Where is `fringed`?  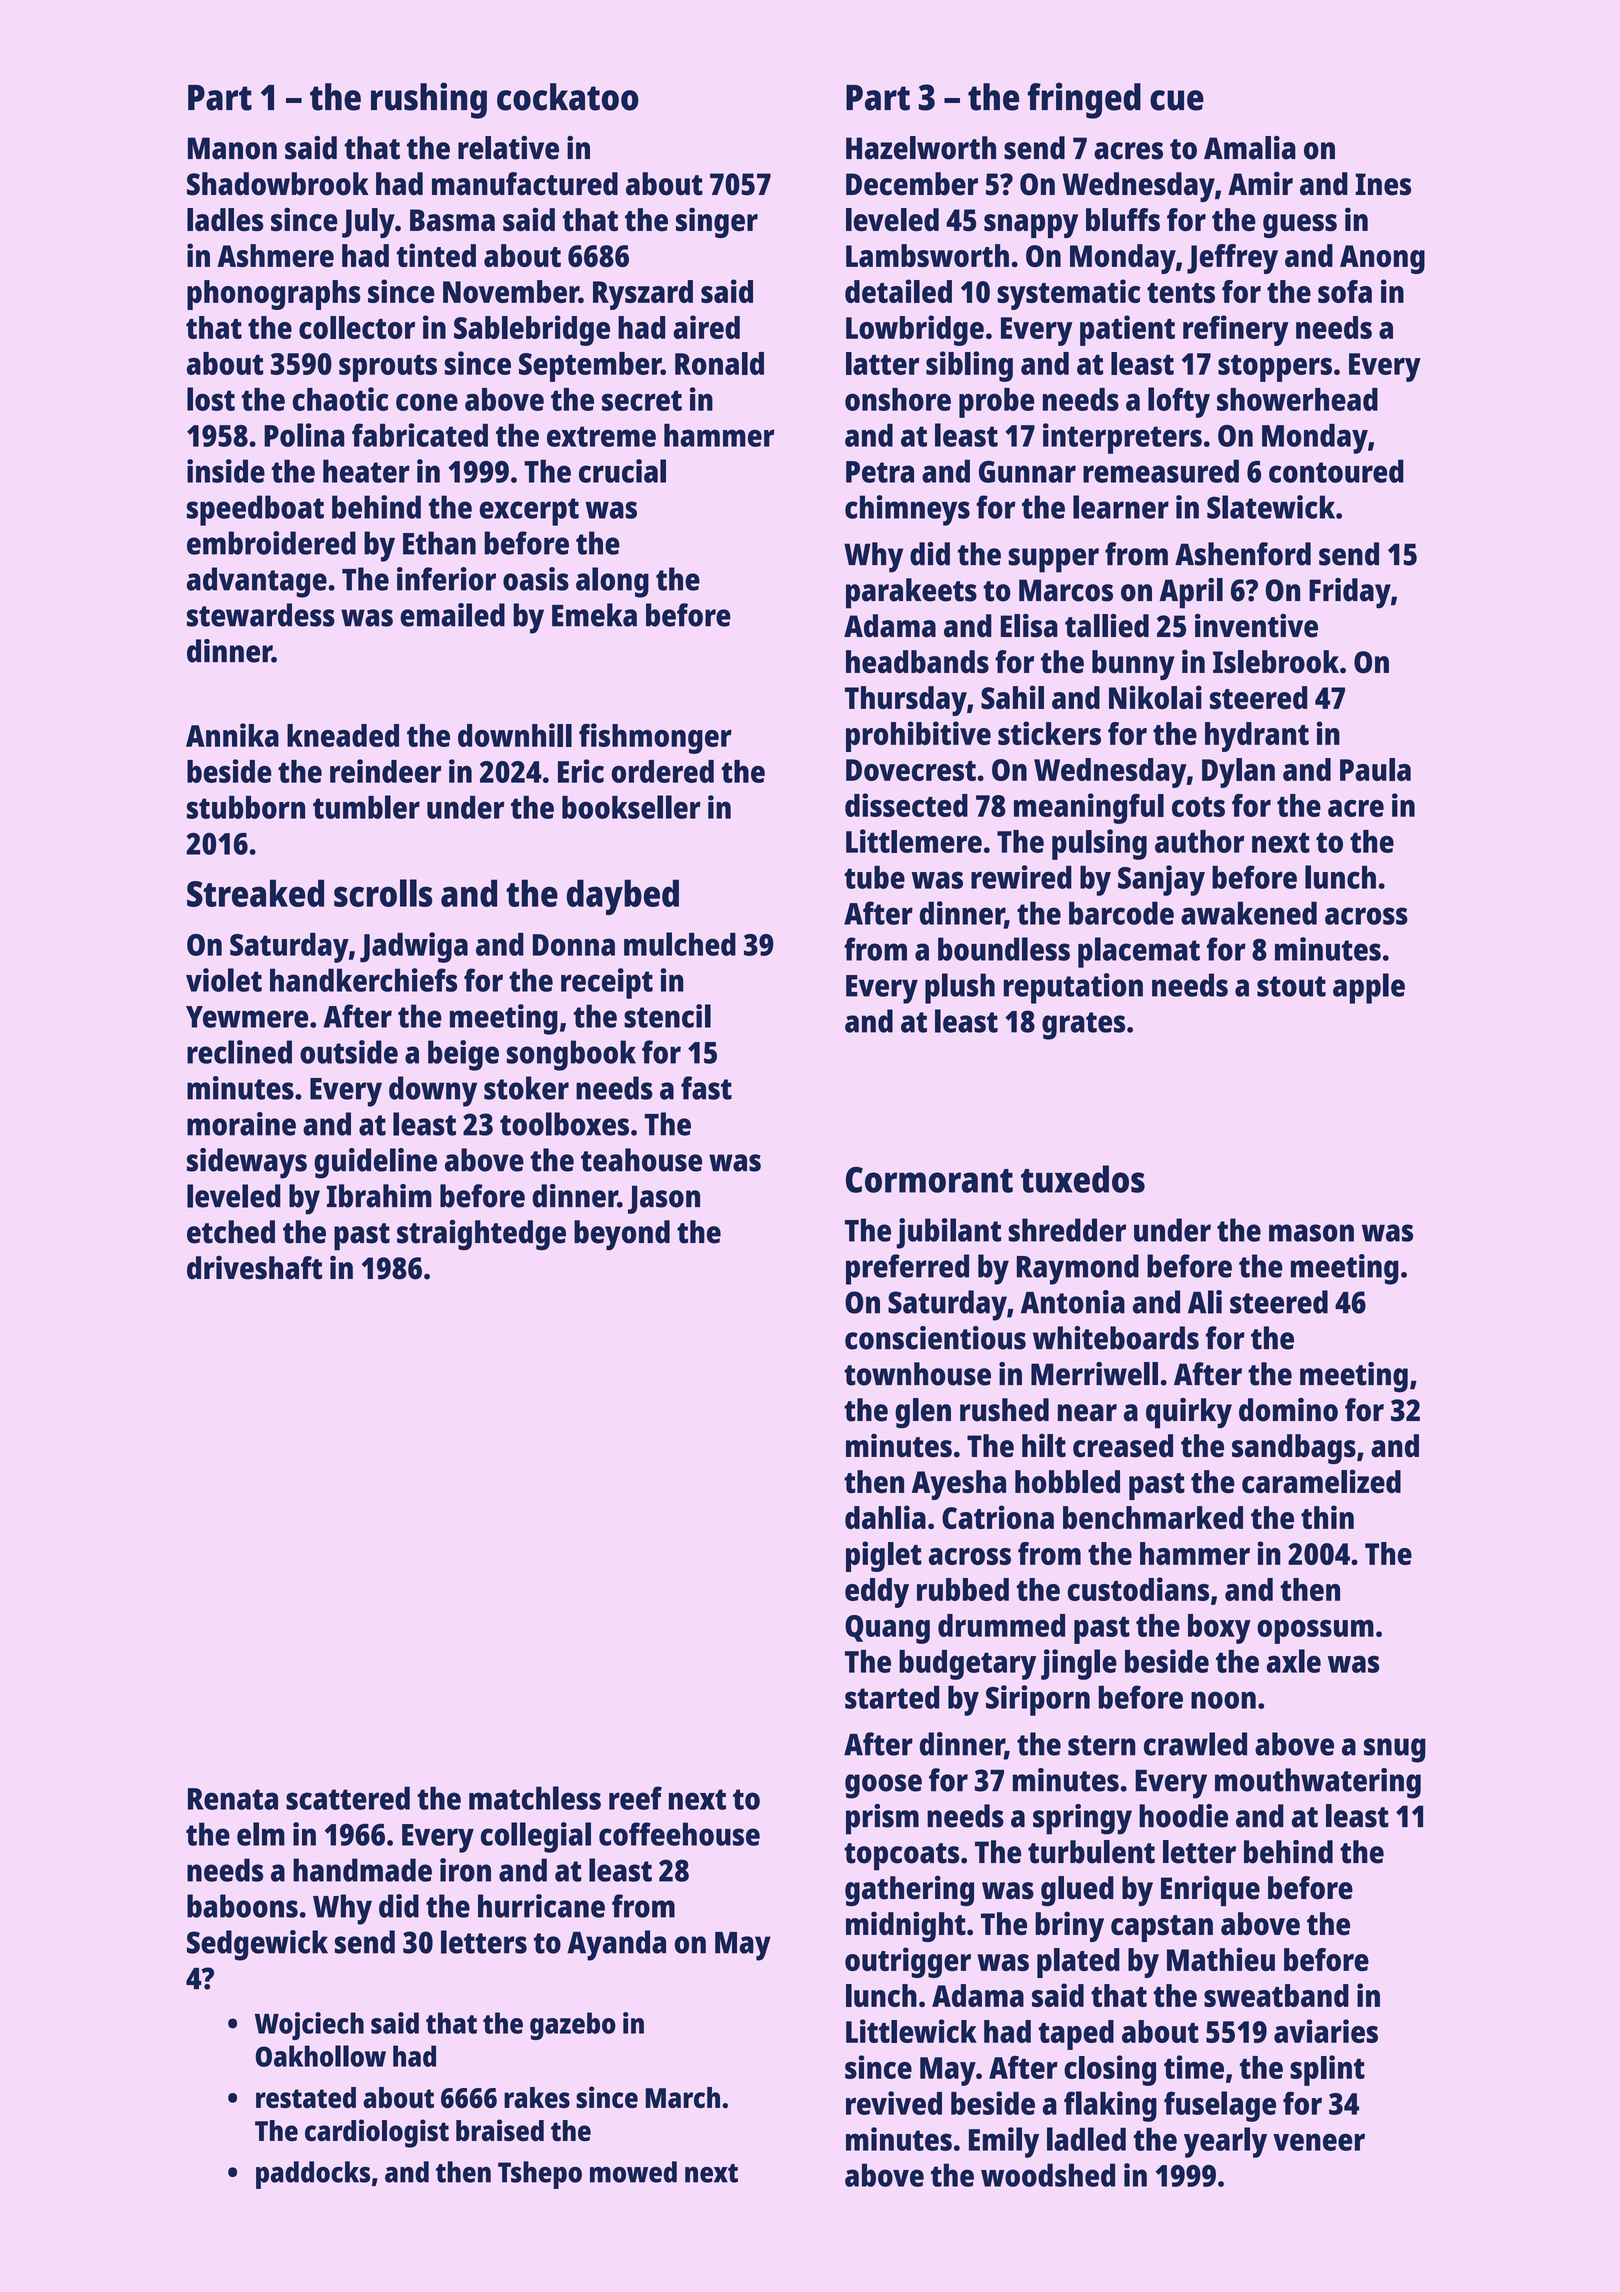 fringed is located at coordinates (1084, 100).
